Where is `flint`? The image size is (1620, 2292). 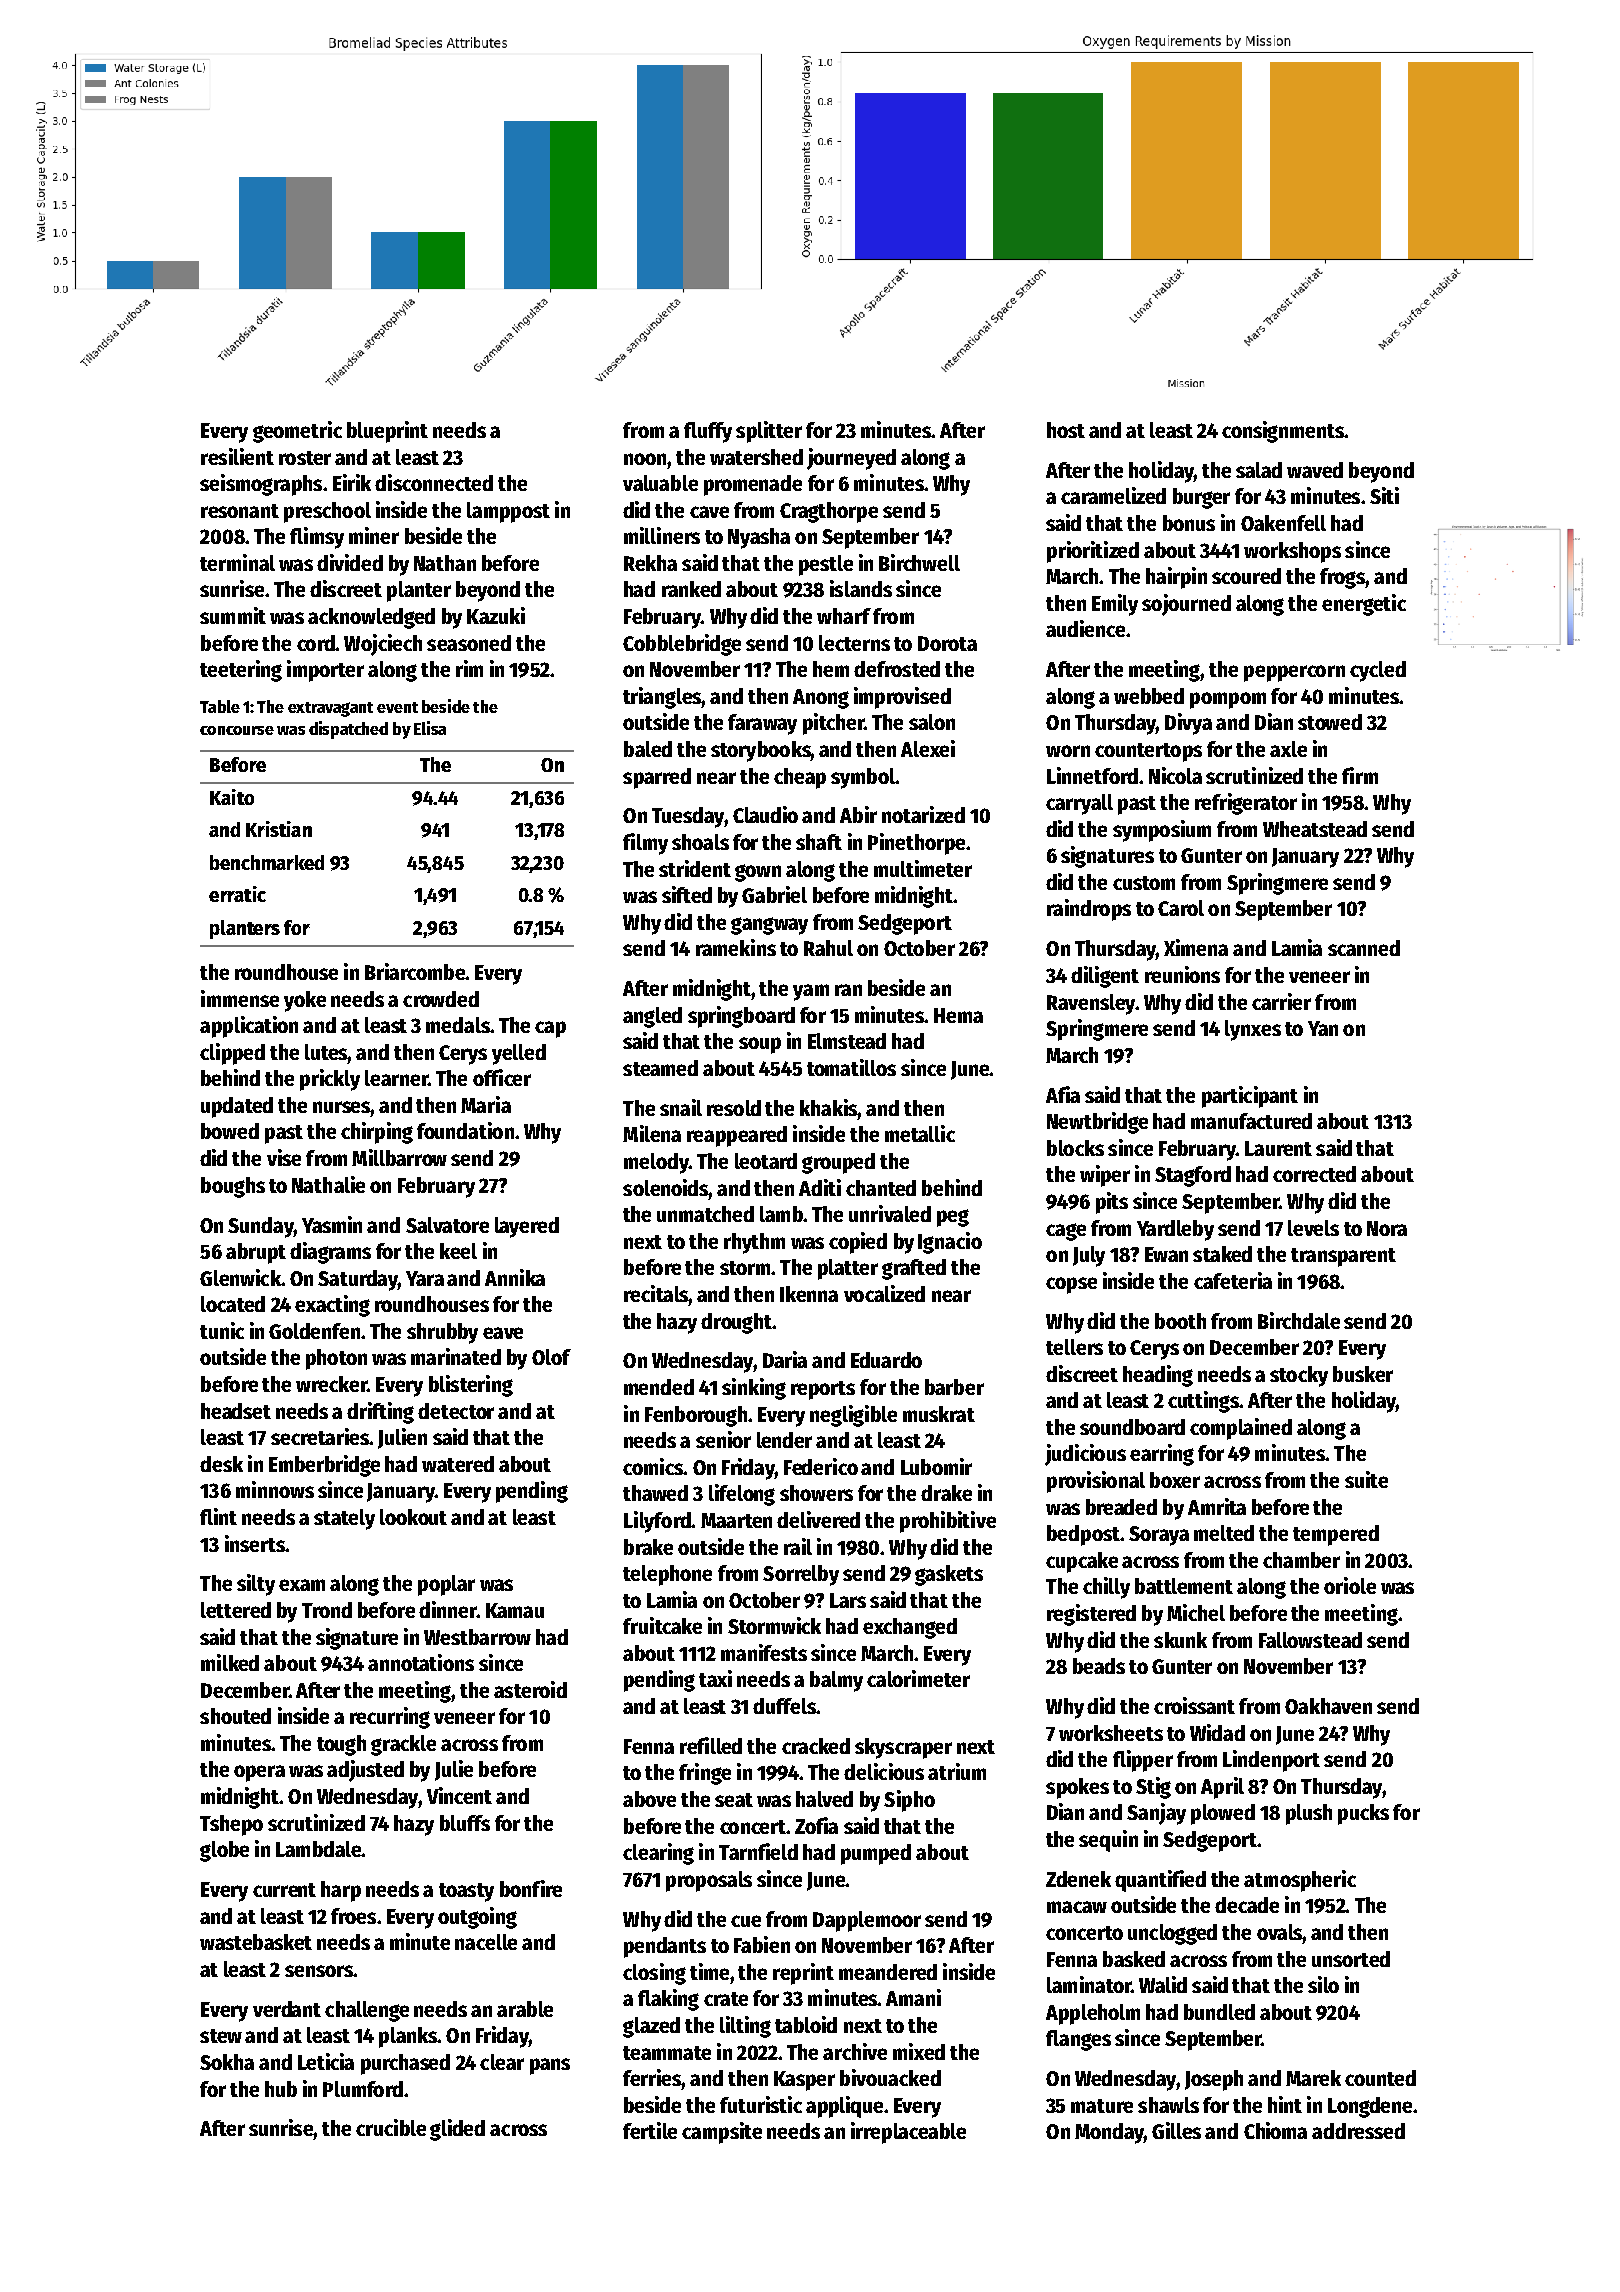
flint is located at coordinates (218, 1516).
